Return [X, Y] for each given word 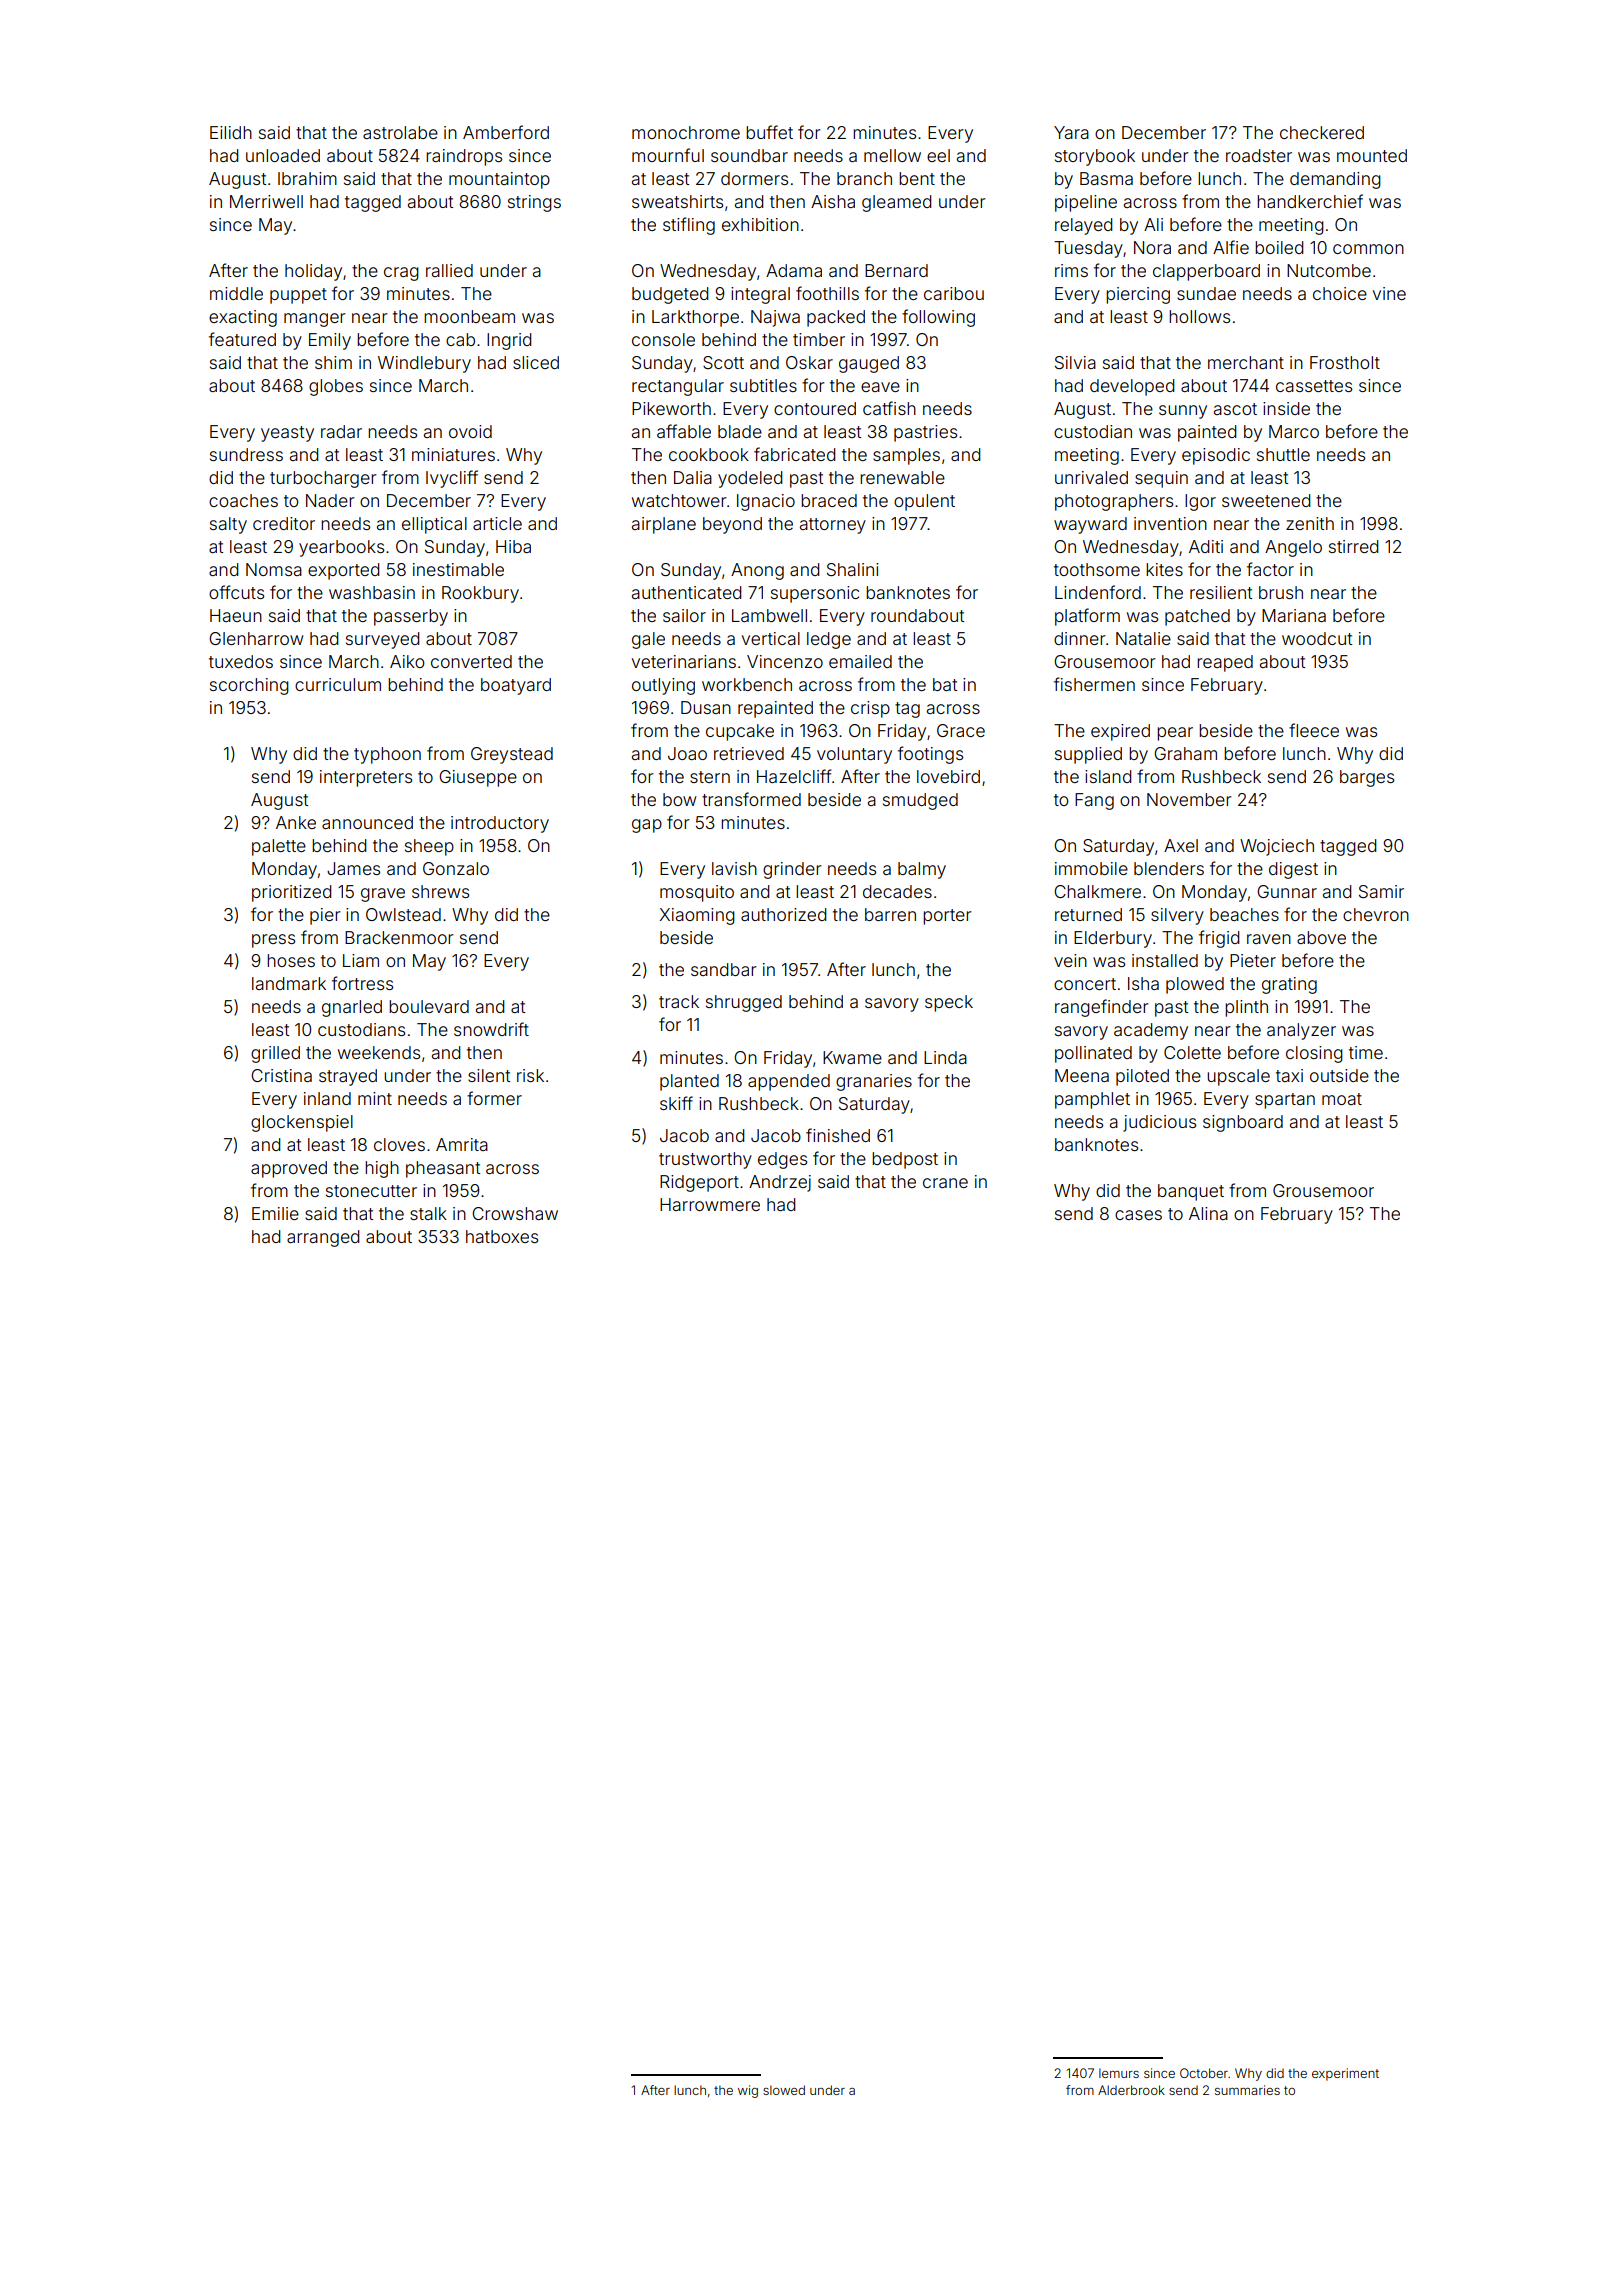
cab [460, 339]
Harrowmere [710, 1204]
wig [748, 2091]
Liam [361, 960]
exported [343, 571]
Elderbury [1113, 939]
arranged [323, 1238]
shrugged [744, 1003]
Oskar [809, 362]
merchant [1246, 362]
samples [906, 456]
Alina [1208, 1213]
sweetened [1266, 500]
